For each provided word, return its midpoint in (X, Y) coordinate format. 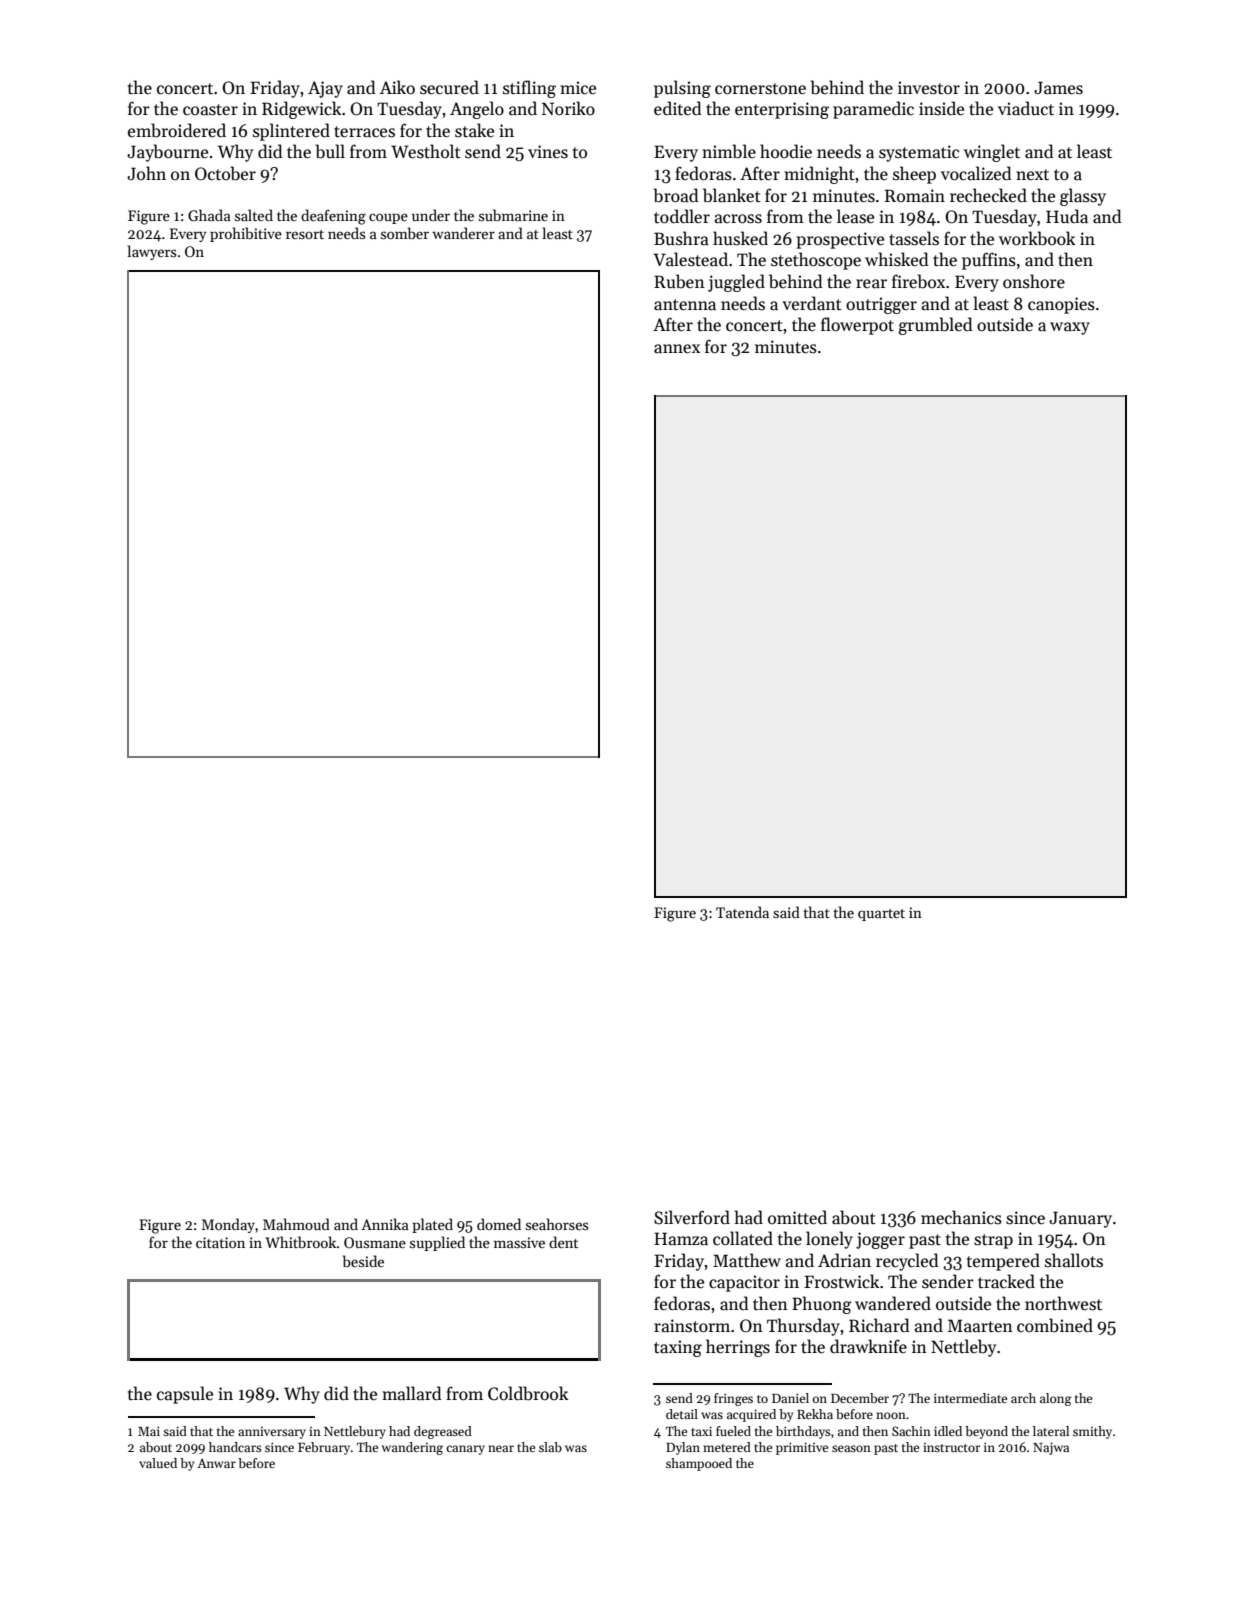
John (146, 173)
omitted (797, 1217)
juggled (736, 283)
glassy (1083, 197)
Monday (228, 1225)
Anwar (216, 1463)
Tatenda (742, 912)
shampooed (699, 1464)
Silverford (692, 1217)
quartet (881, 915)
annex (677, 349)
